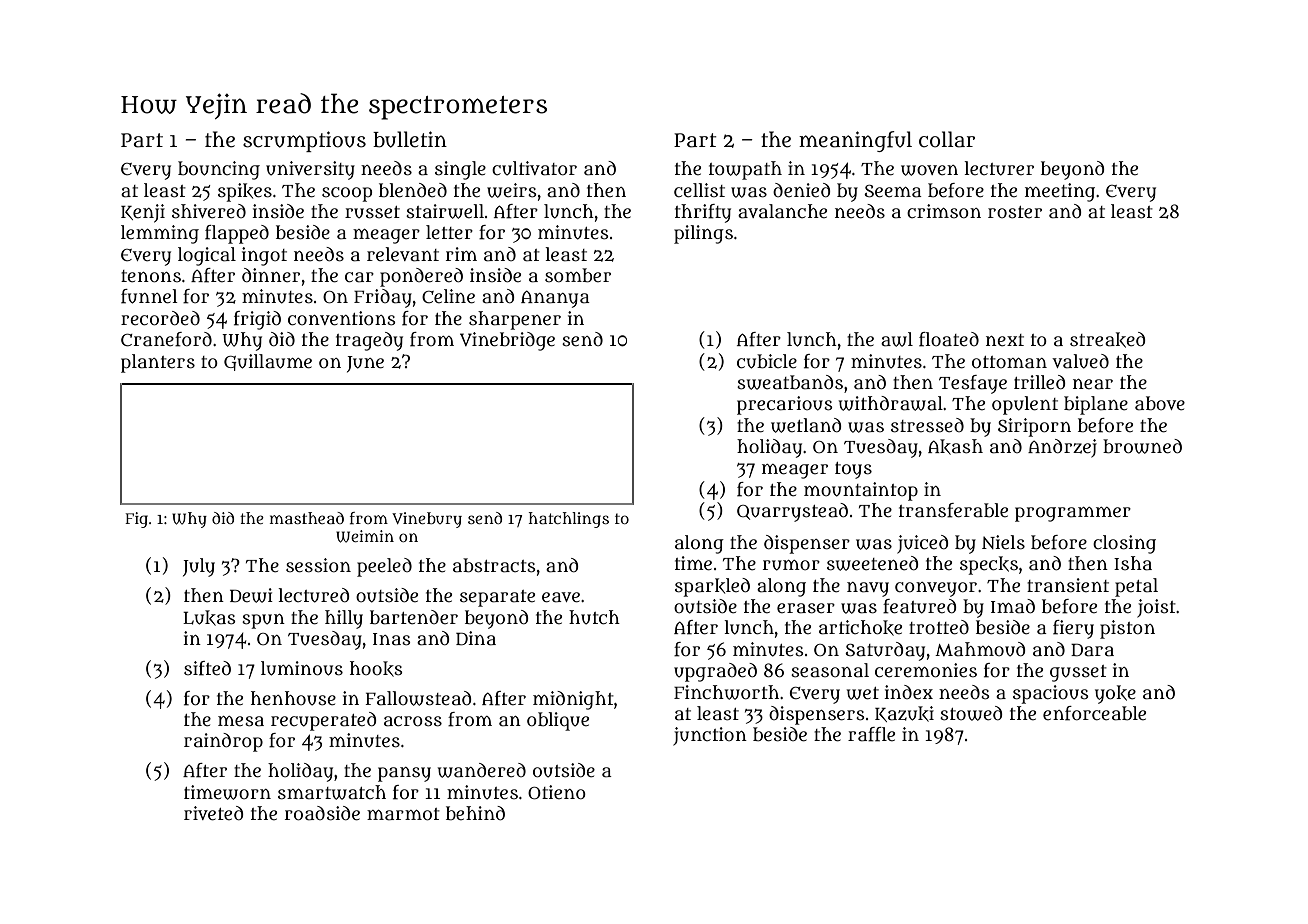  I want to click on bulletin, so click(410, 139).
